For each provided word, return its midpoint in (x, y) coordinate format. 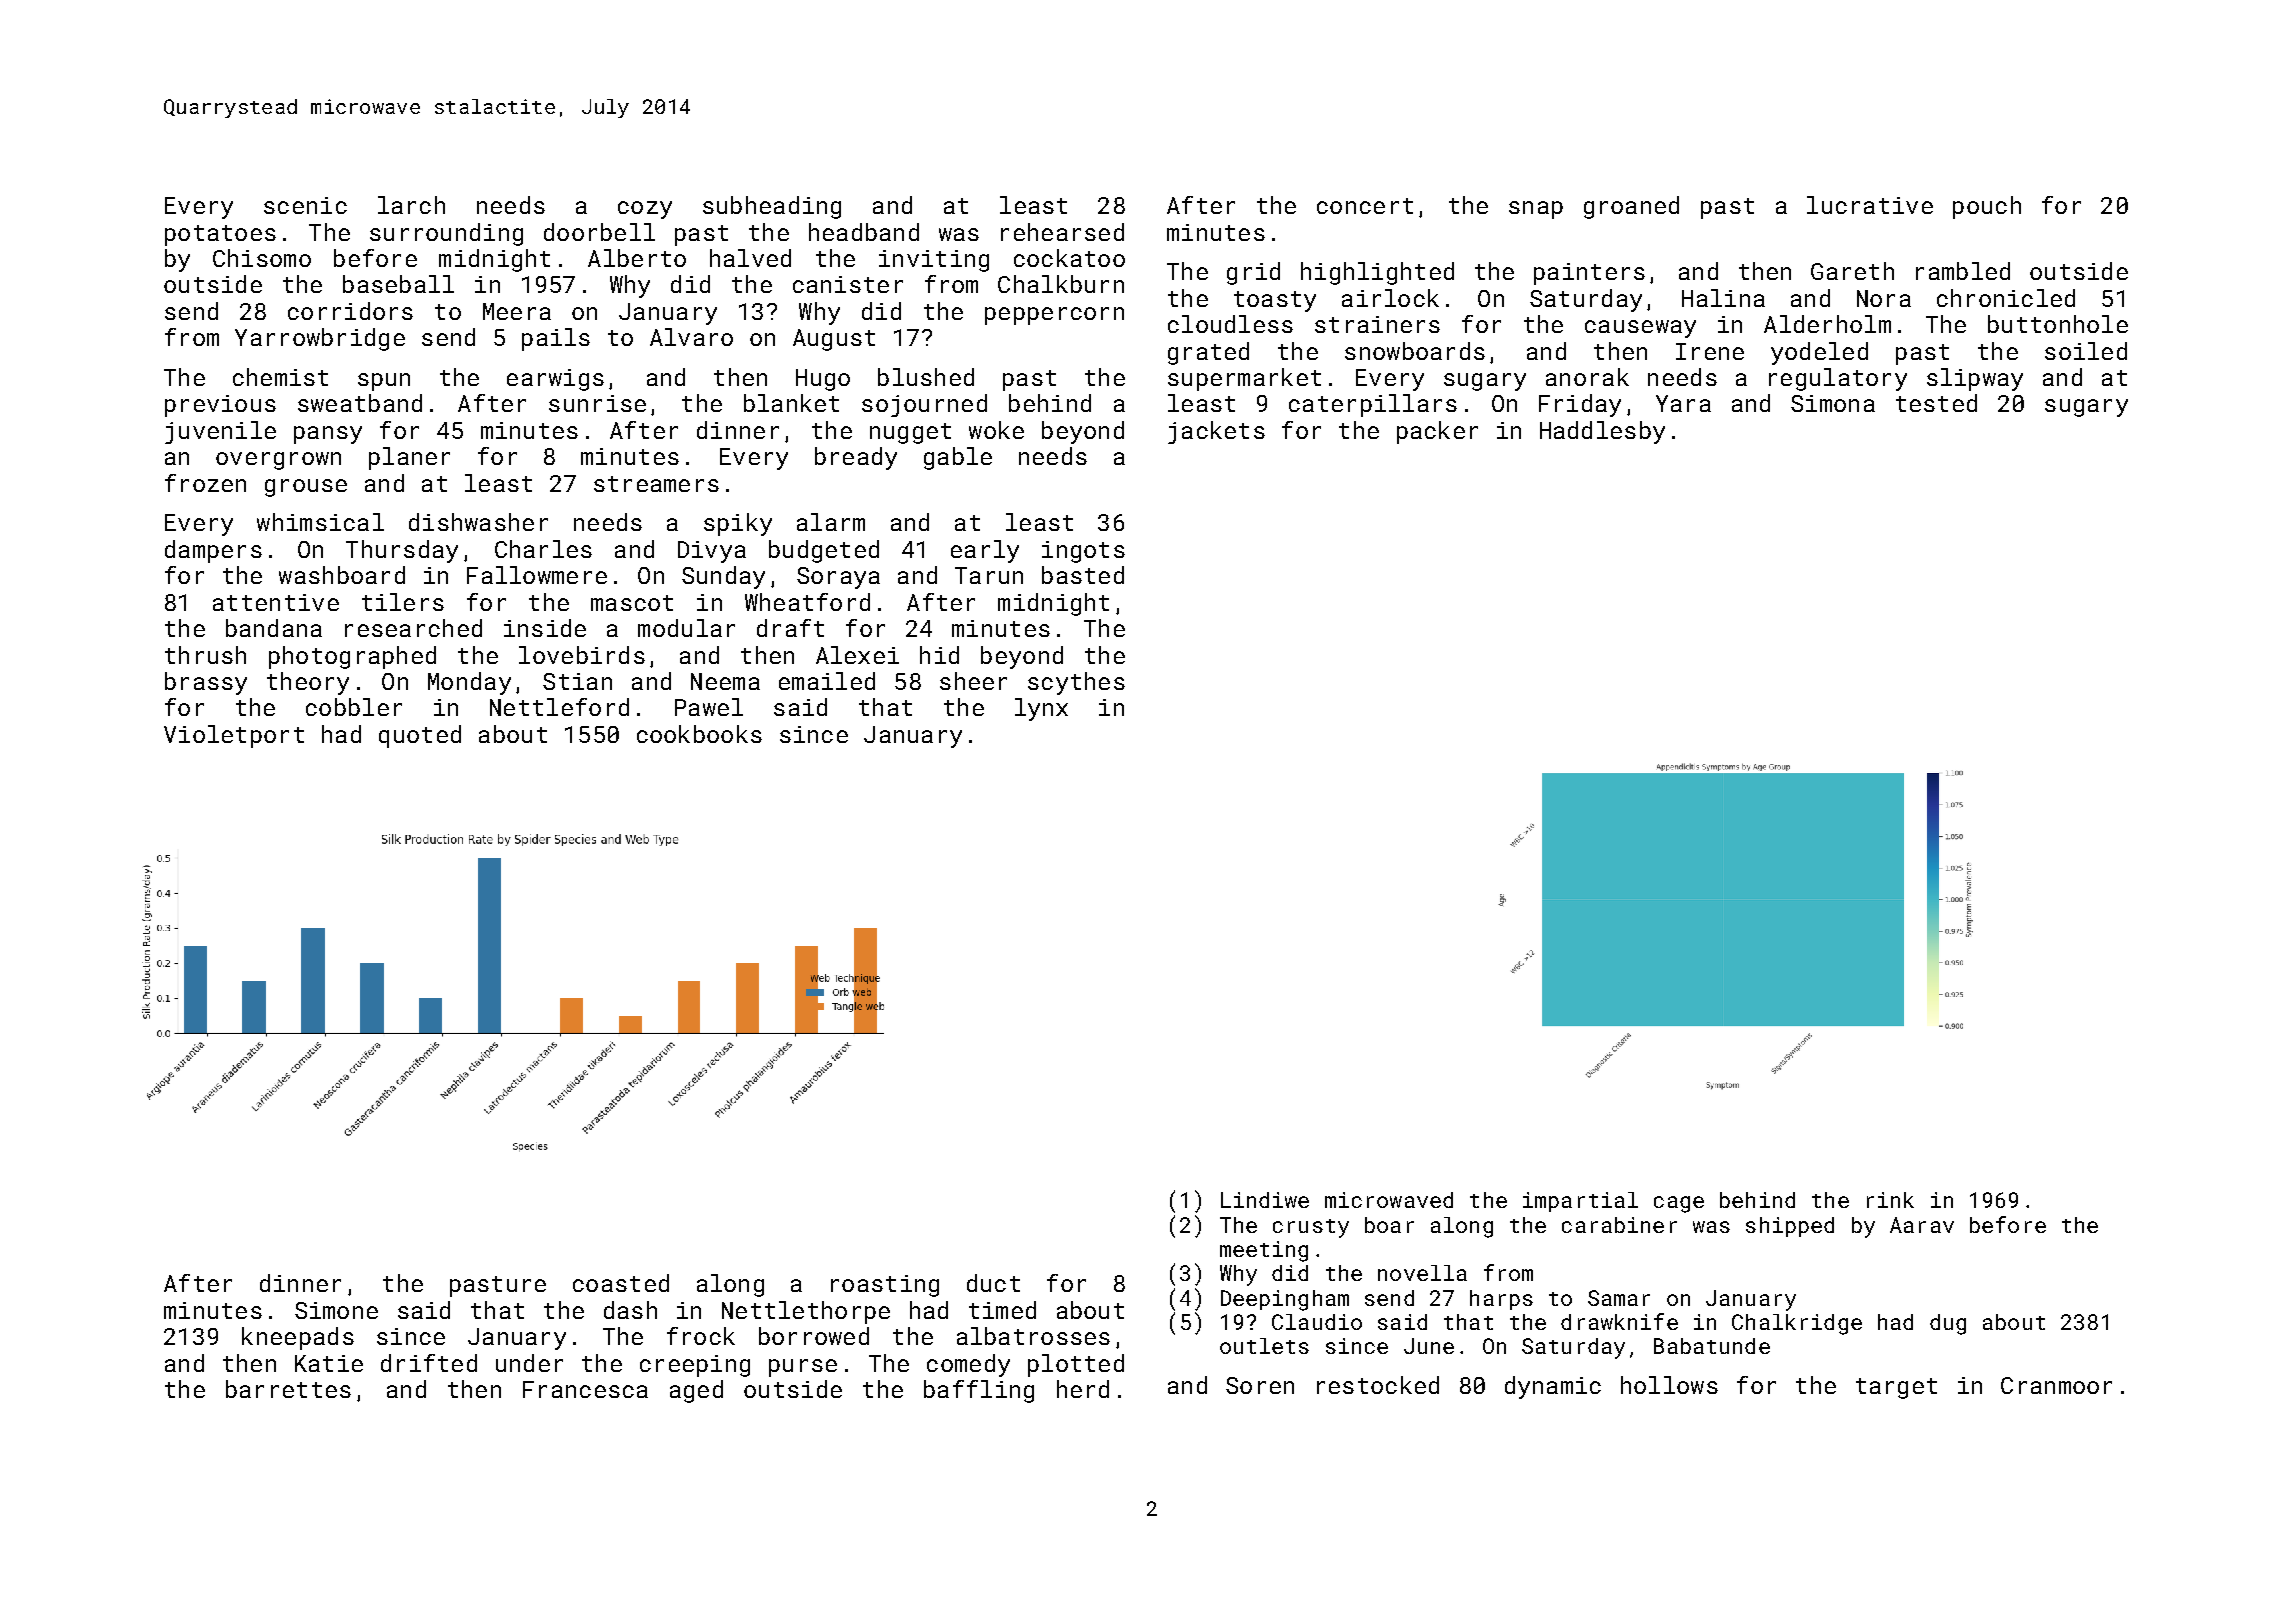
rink (1890, 1200)
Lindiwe (1265, 1200)
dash (630, 1310)
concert (1365, 206)
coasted (621, 1283)
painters (1589, 274)
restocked (1378, 1385)
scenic (305, 205)
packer (1437, 432)
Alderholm (1827, 324)
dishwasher (478, 522)
